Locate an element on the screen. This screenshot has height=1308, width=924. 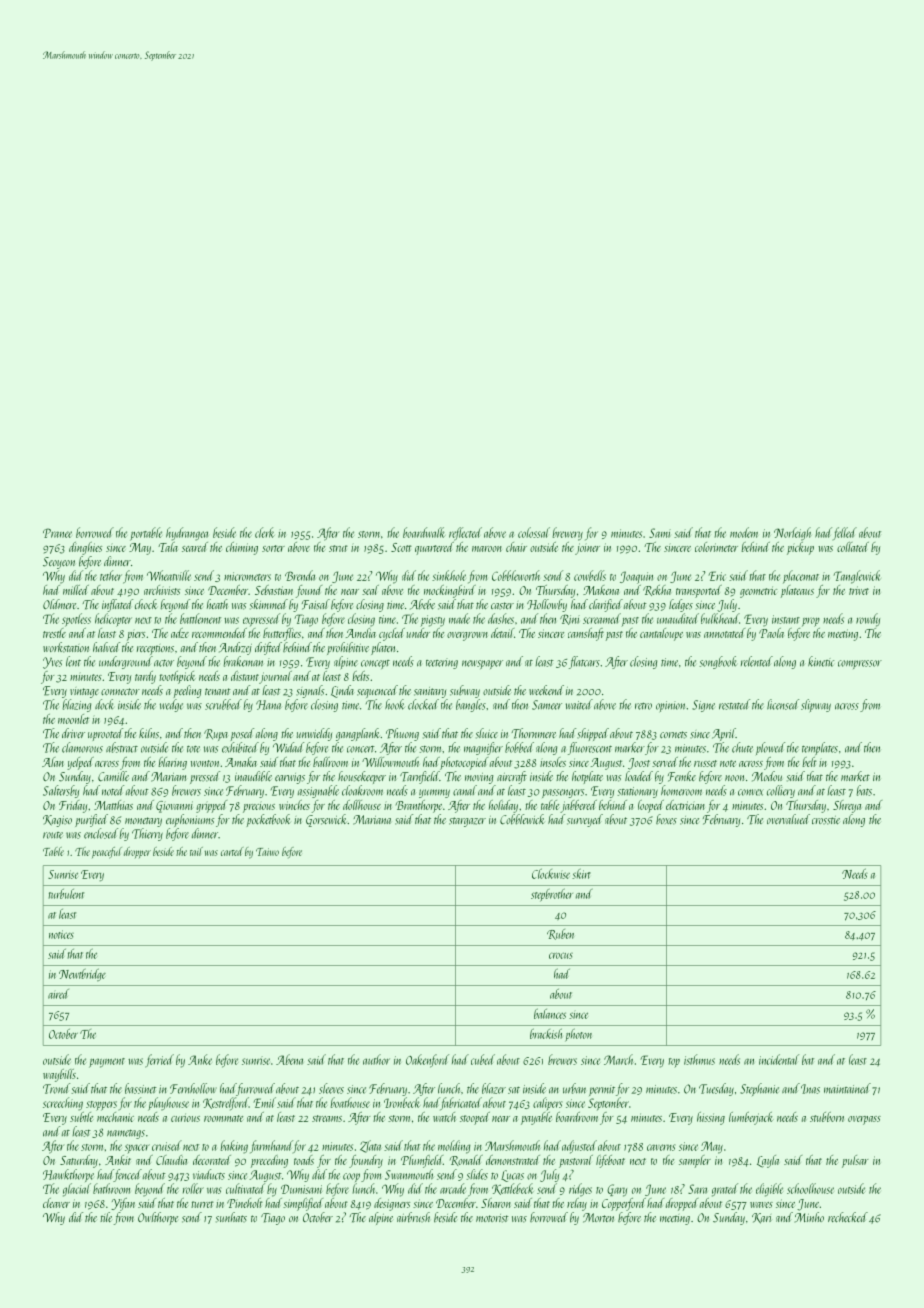
crosstie is located at coordinates (826, 820).
